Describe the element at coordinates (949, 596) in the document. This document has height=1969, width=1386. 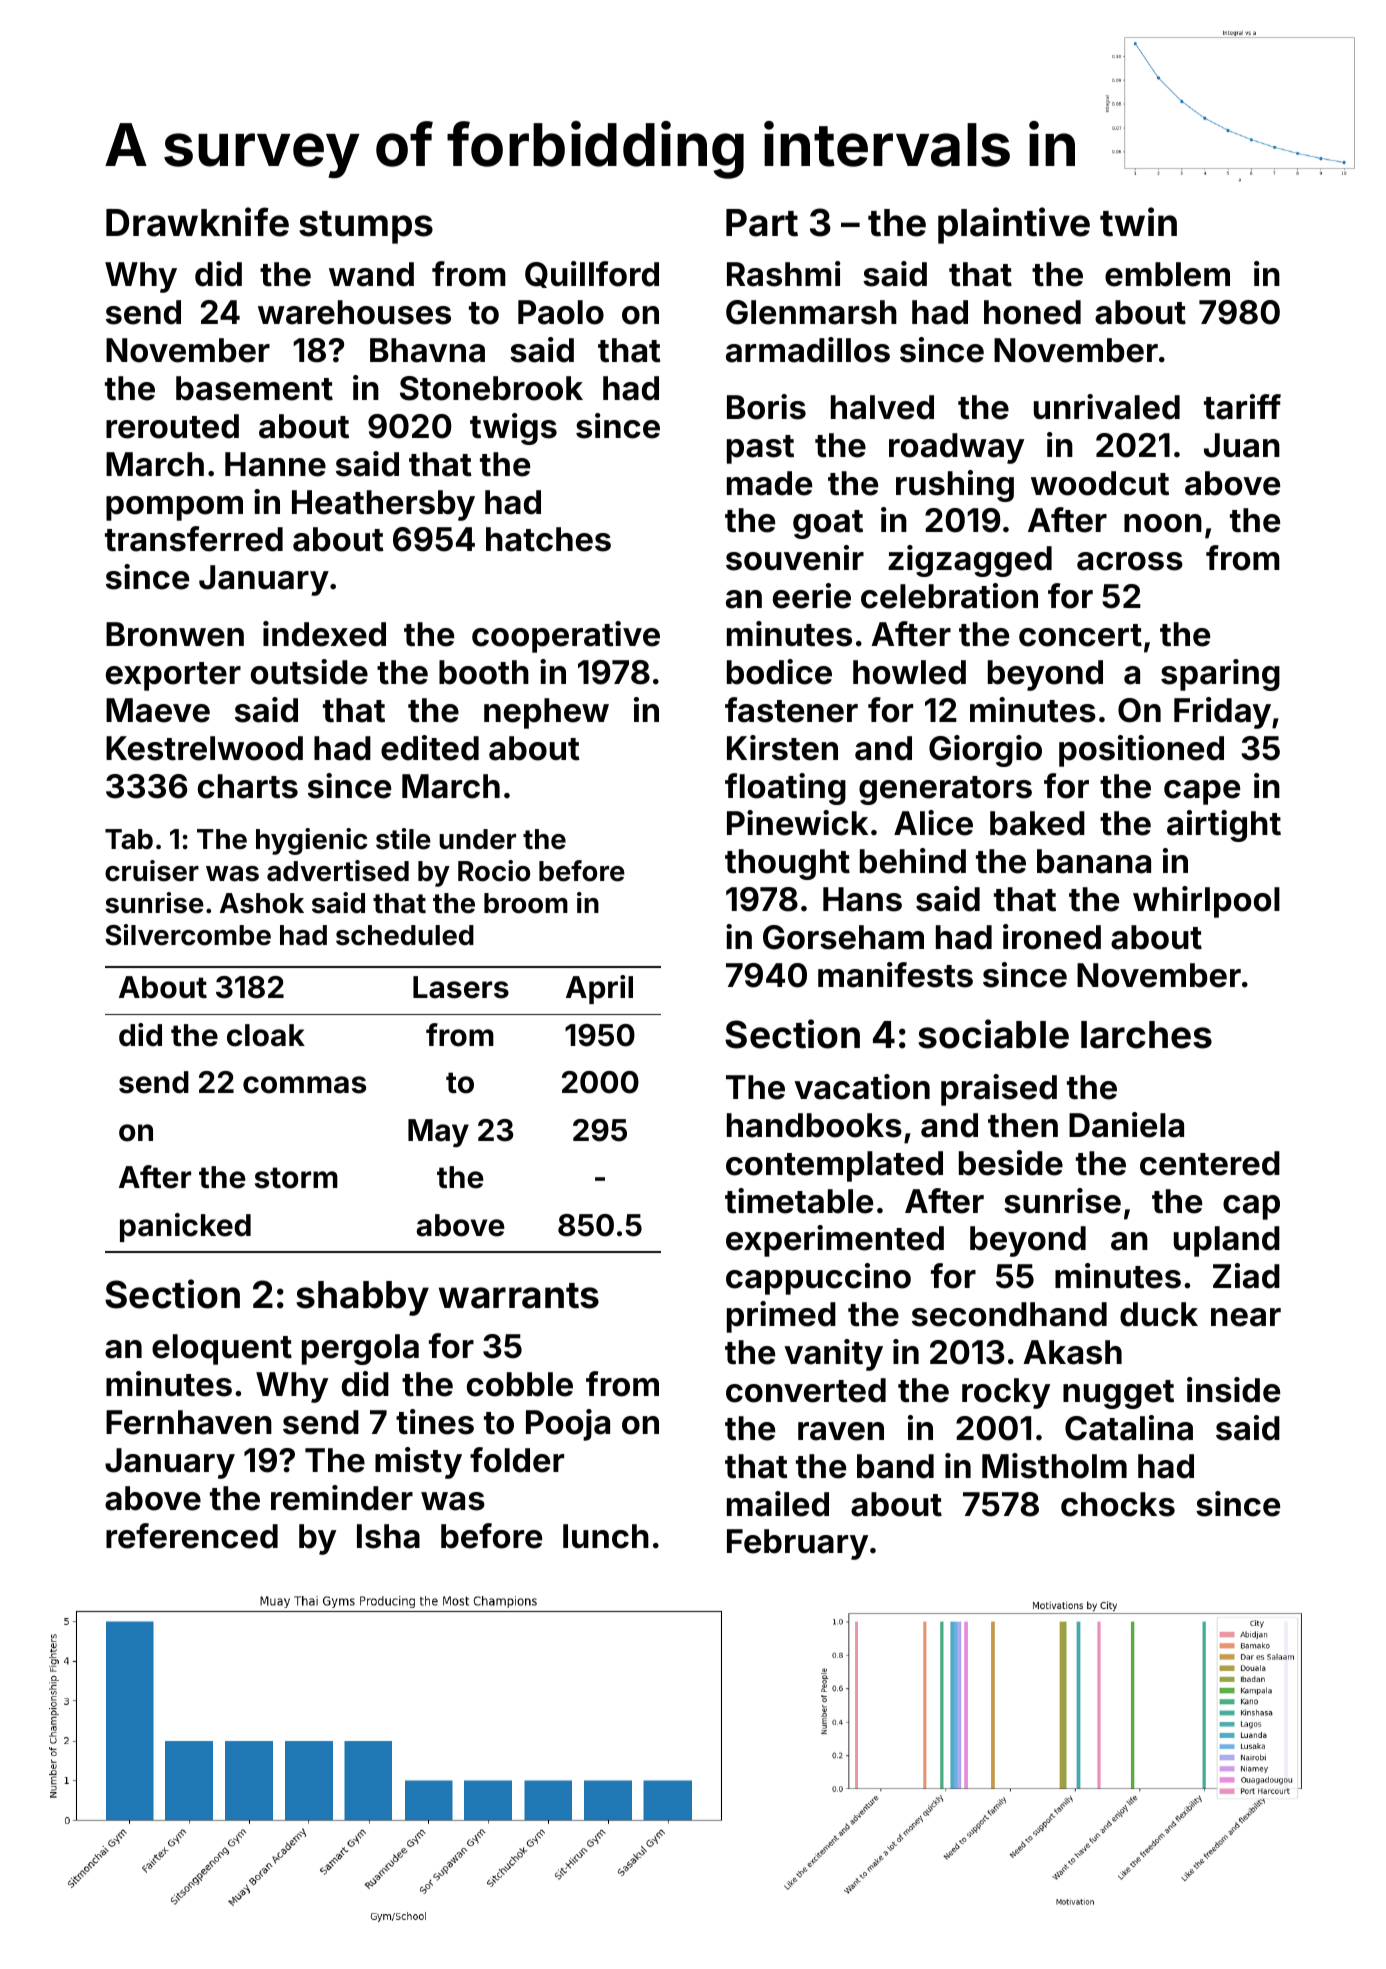
I see `celebration` at that location.
